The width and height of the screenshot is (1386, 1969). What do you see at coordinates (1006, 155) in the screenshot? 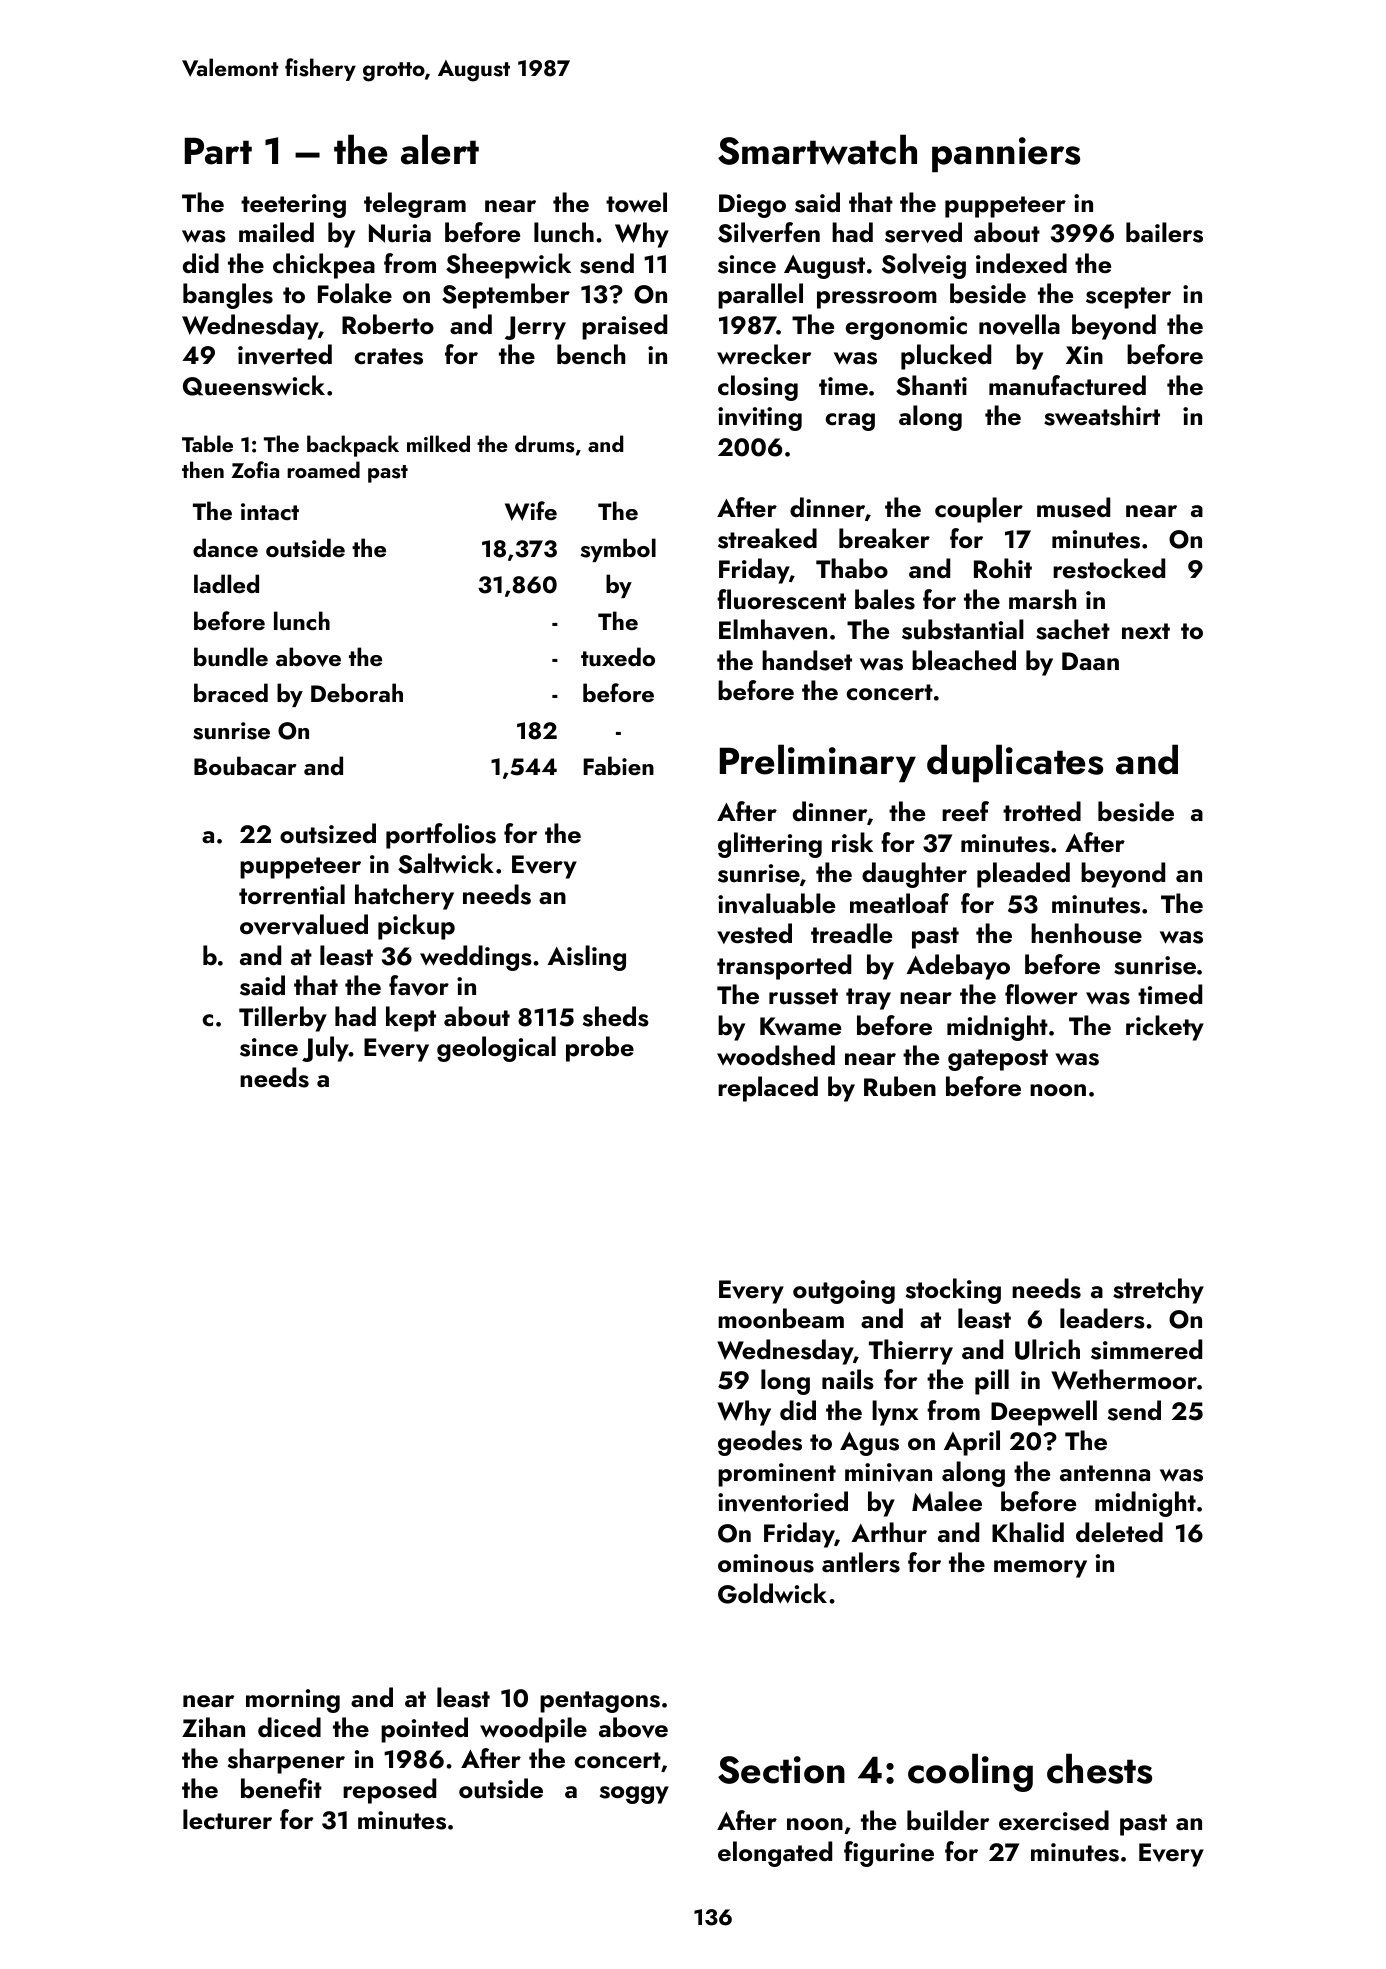
I see `panniers` at bounding box center [1006, 155].
